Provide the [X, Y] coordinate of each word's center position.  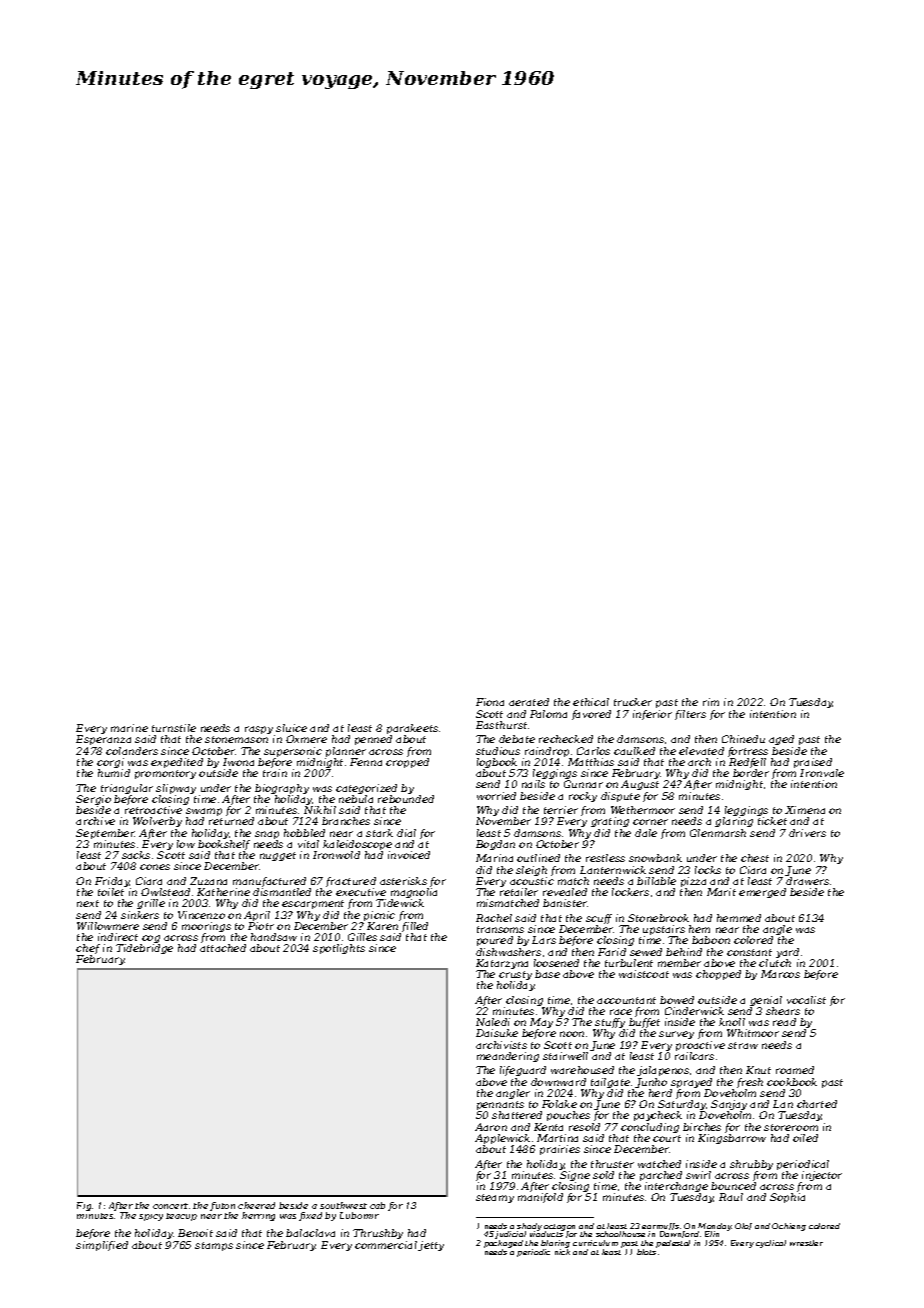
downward [558, 1082]
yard [787, 953]
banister [565, 903]
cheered [256, 1205]
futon [222, 1206]
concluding [650, 1128]
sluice [291, 728]
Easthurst [501, 725]
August [640, 785]
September [105, 834]
